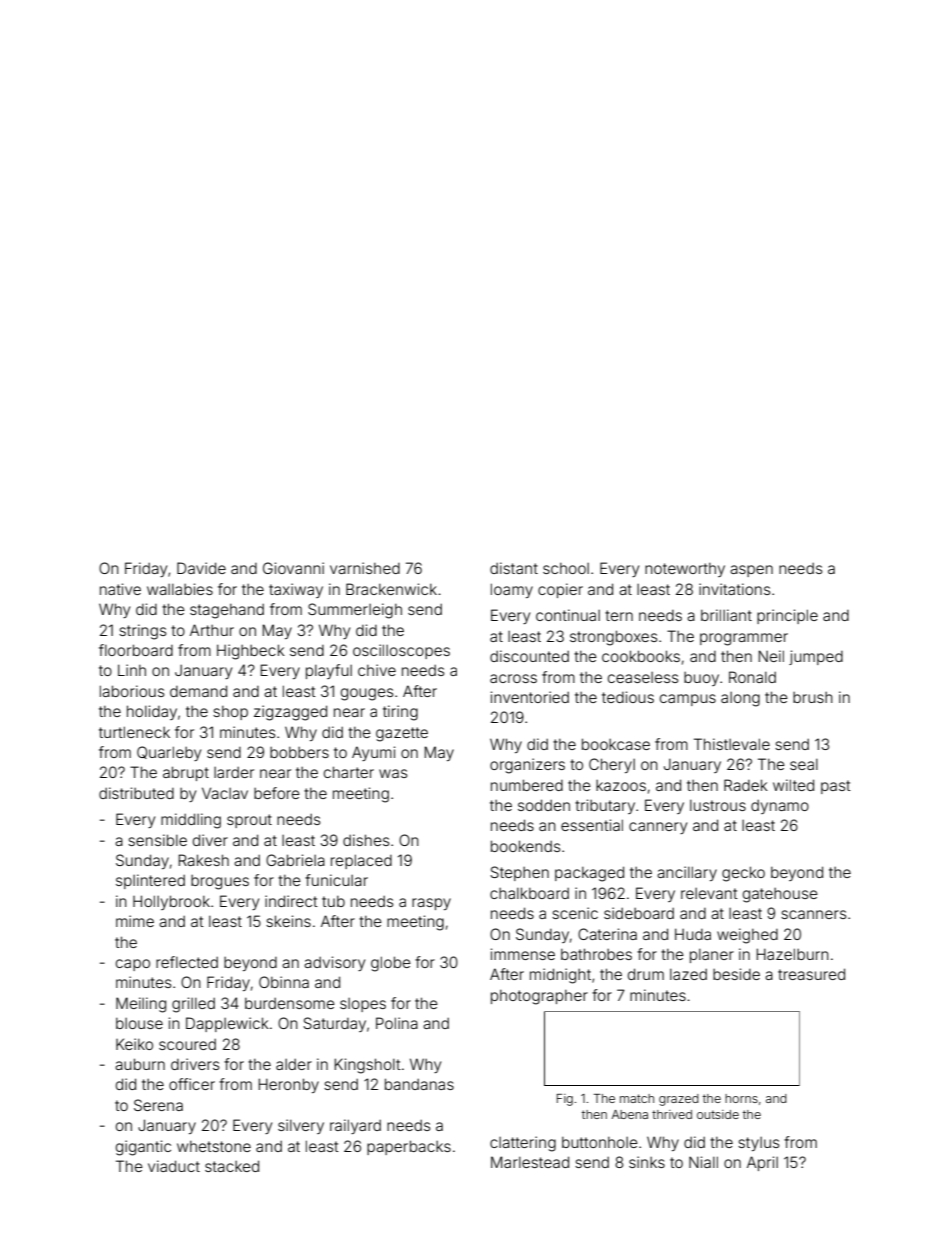 The width and height of the screenshot is (952, 1233). Describe the element at coordinates (391, 589) in the screenshot. I see `Brackenwick` at that location.
